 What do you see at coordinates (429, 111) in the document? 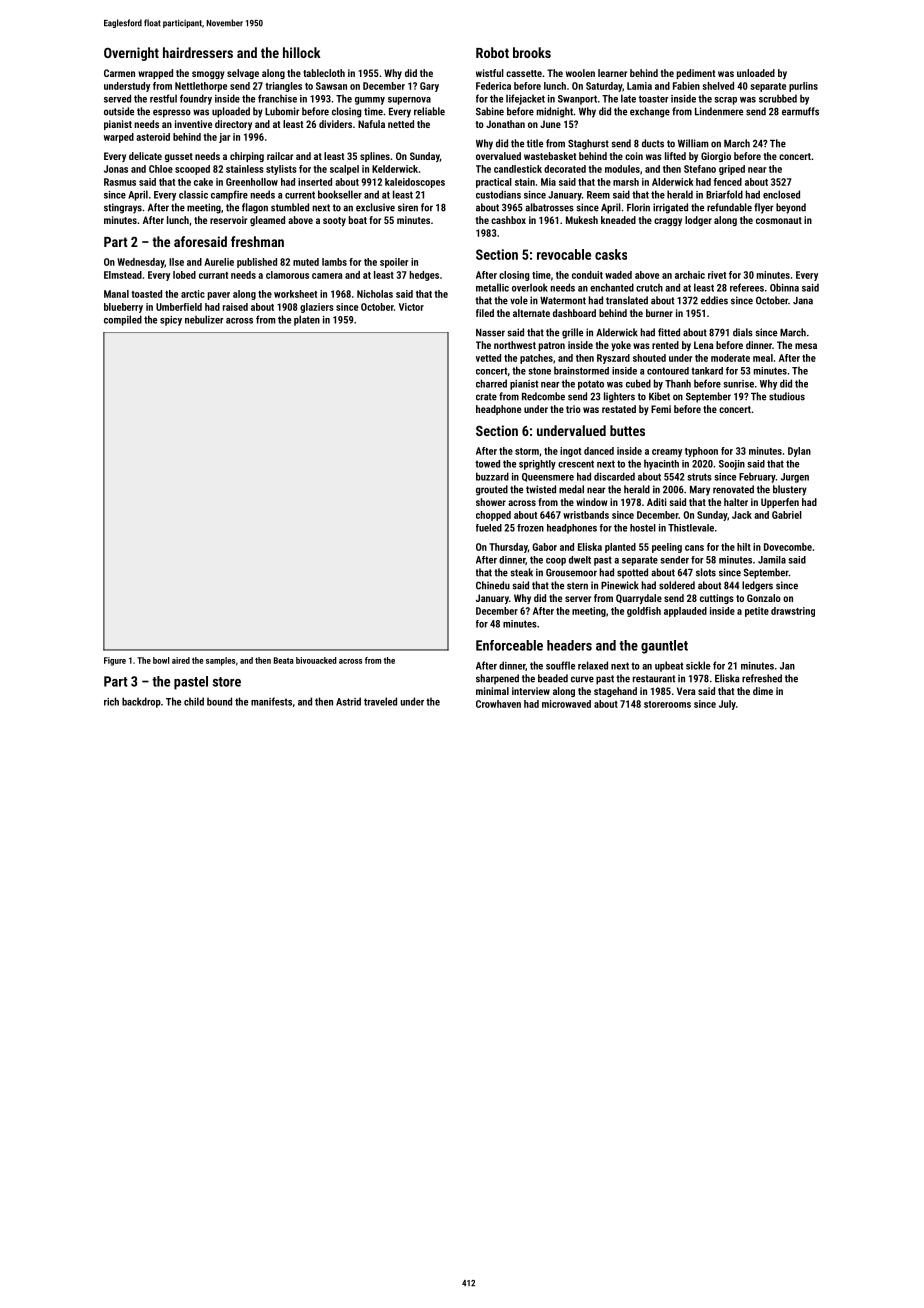
I see `reliable` at bounding box center [429, 111].
